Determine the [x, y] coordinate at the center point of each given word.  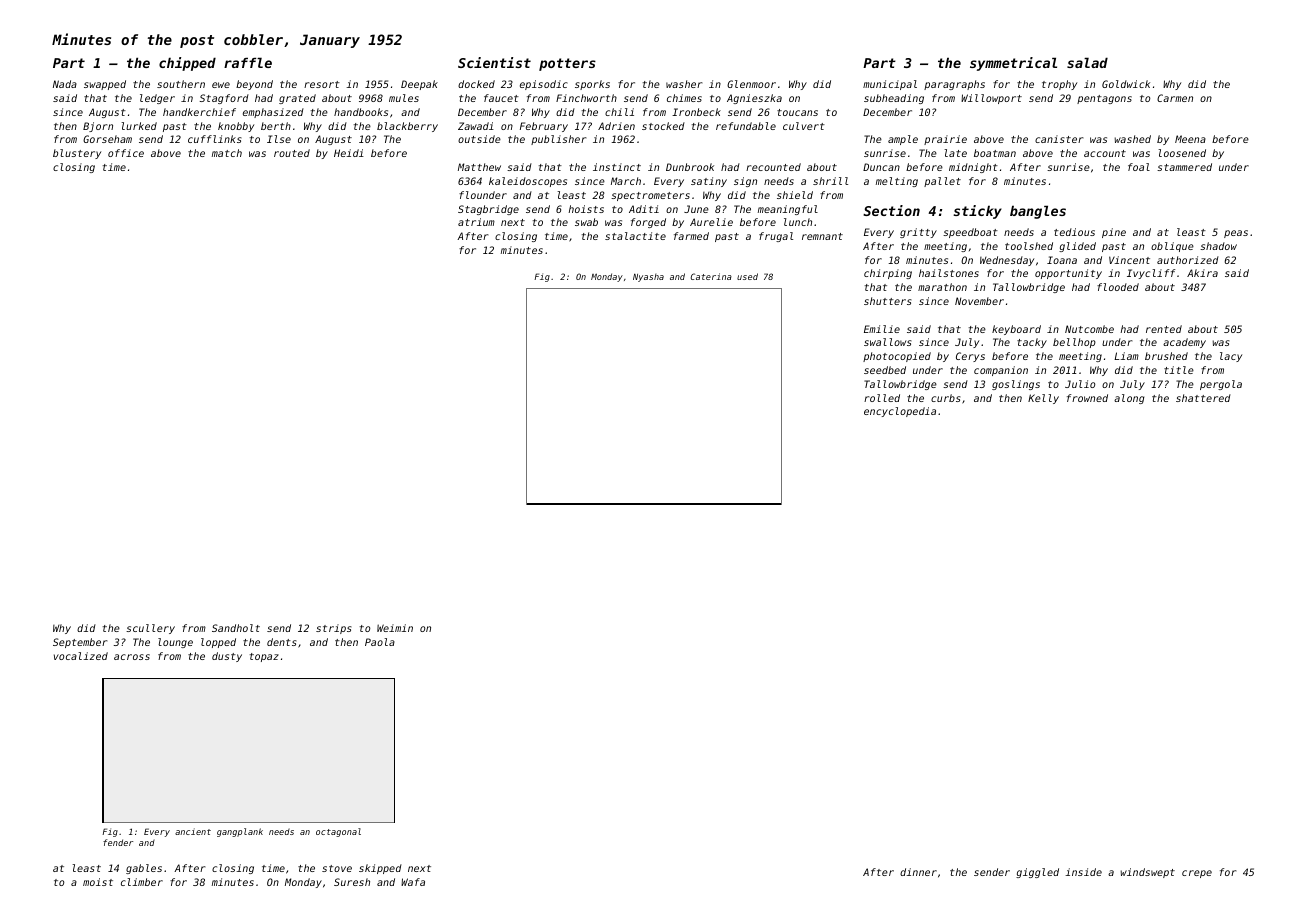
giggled [1037, 873]
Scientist [494, 62]
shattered [1203, 398]
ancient [193, 831]
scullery [150, 629]
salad [1087, 62]
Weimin [395, 628]
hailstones [949, 273]
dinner [918, 872]
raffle [248, 62]
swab [586, 222]
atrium [476, 222]
